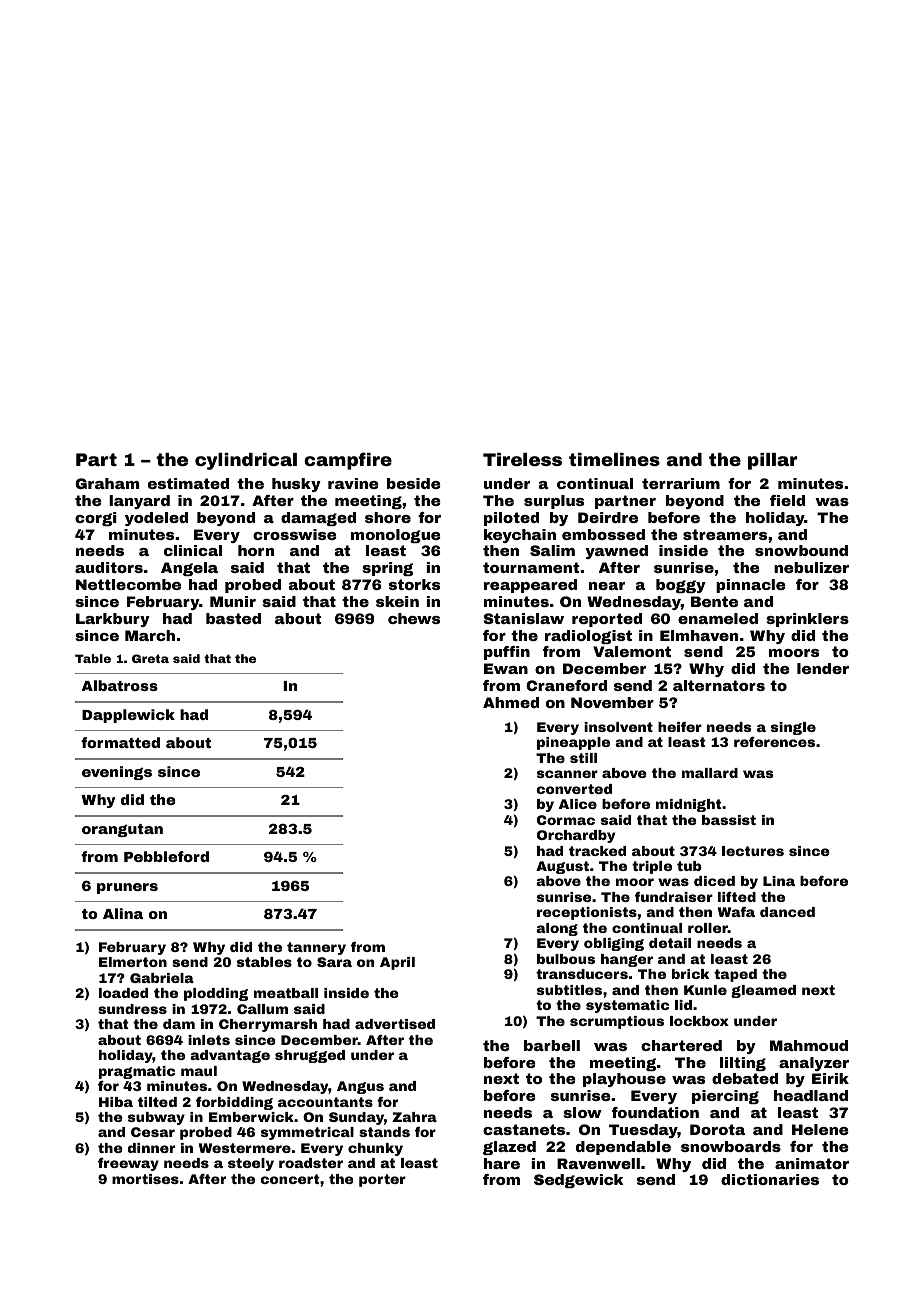 This screenshot has width=924, height=1308. I want to click on basted, so click(233, 618).
